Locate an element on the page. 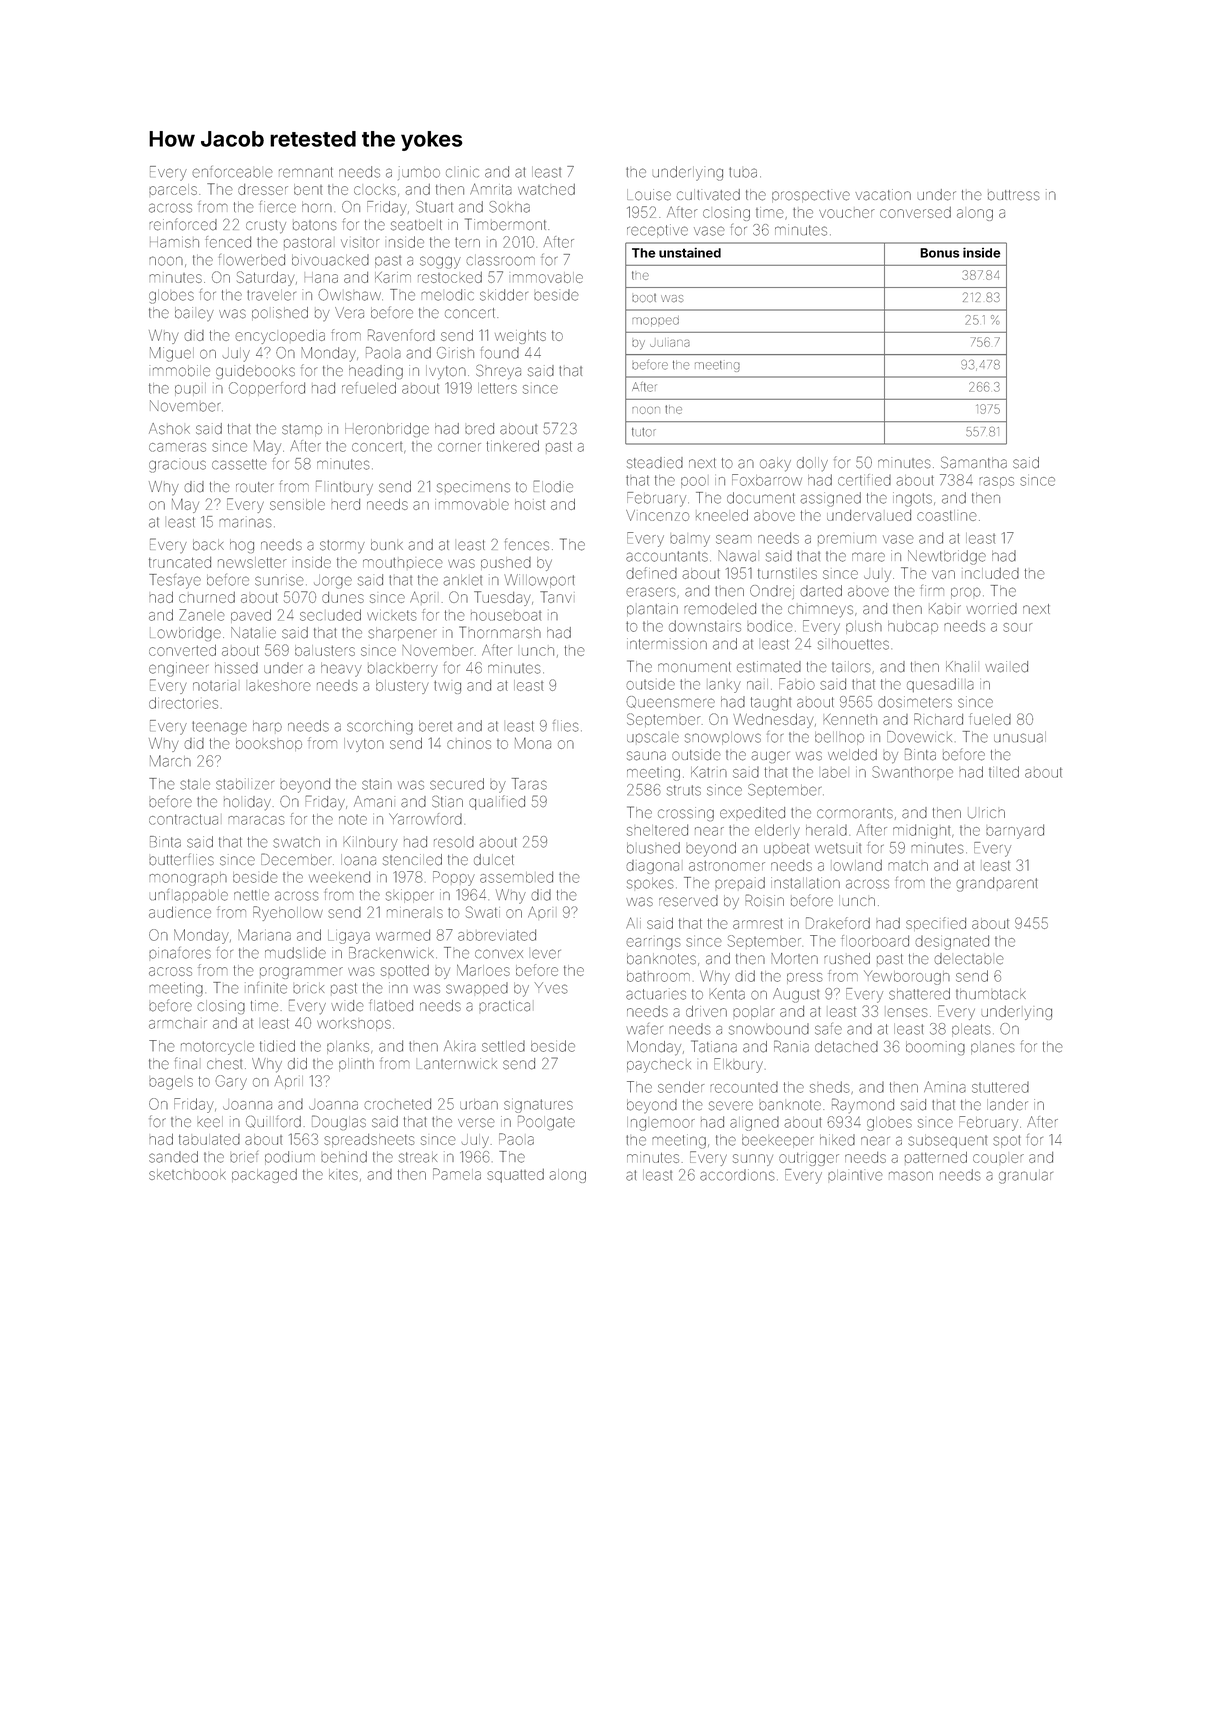  monograph is located at coordinates (188, 879).
